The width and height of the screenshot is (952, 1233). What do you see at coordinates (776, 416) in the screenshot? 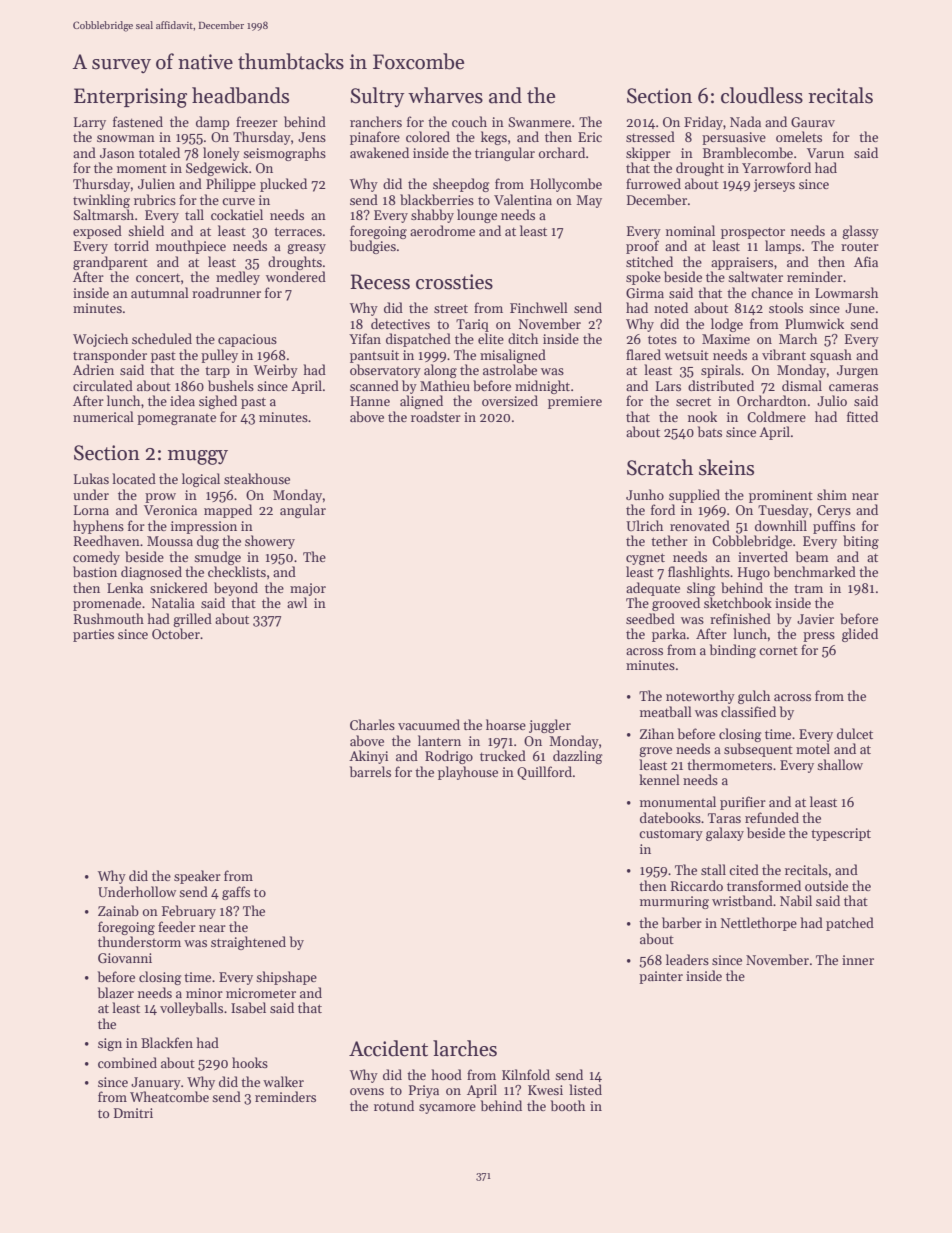
I see `Coldmere` at bounding box center [776, 416].
